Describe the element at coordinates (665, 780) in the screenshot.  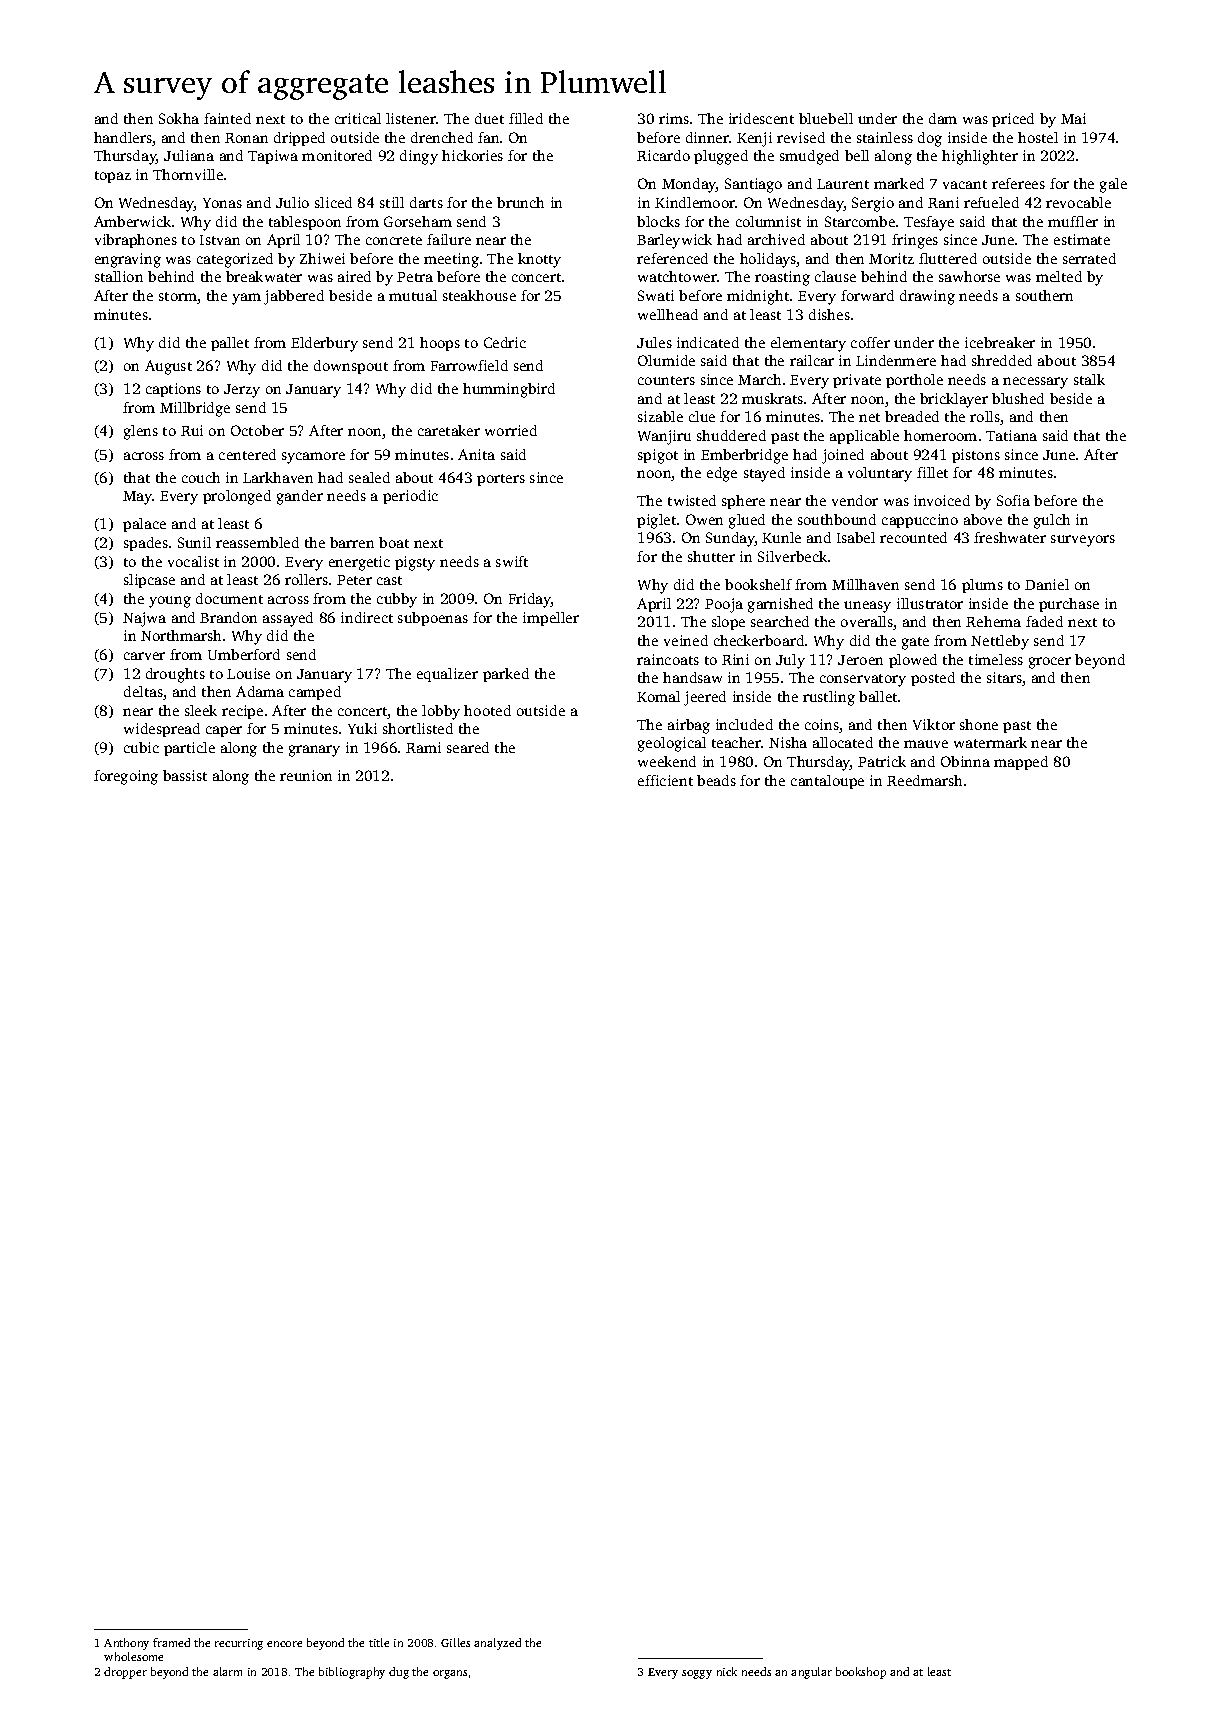
I see `efficient` at that location.
